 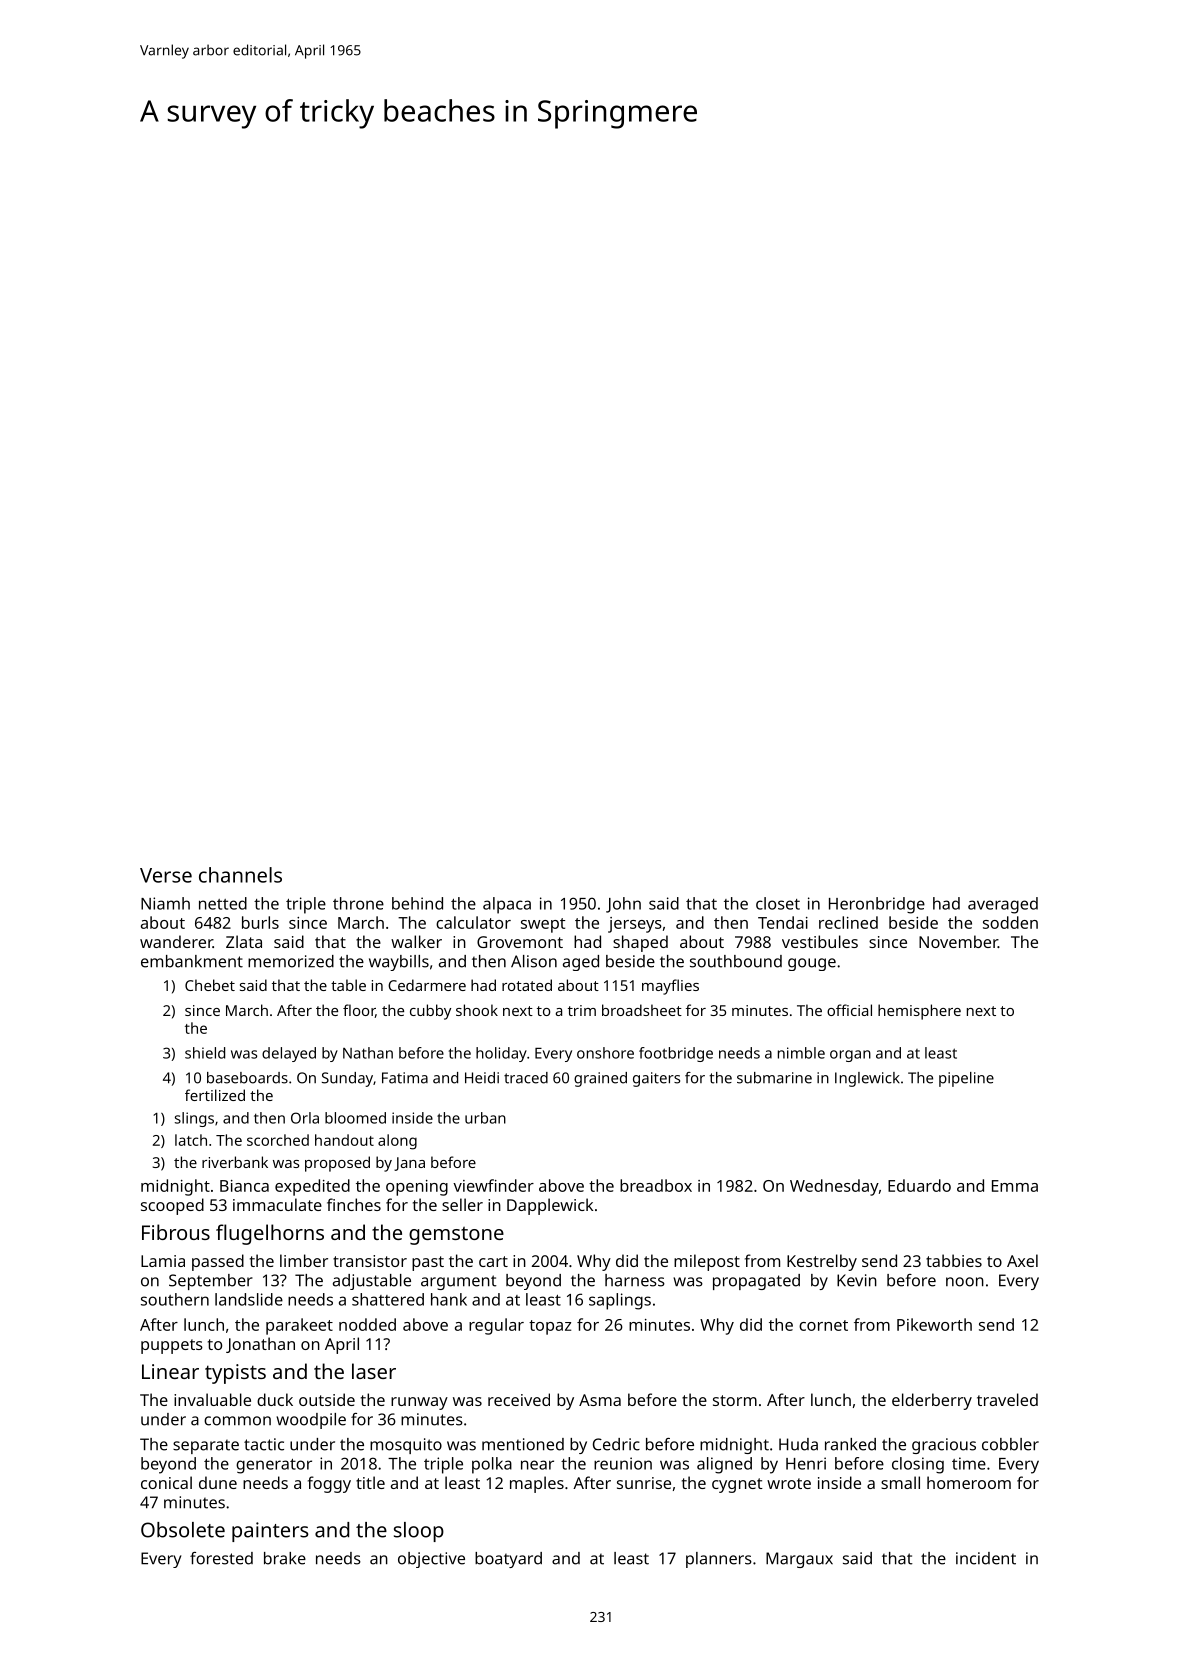 What do you see at coordinates (507, 905) in the image?
I see `alpaca` at bounding box center [507, 905].
